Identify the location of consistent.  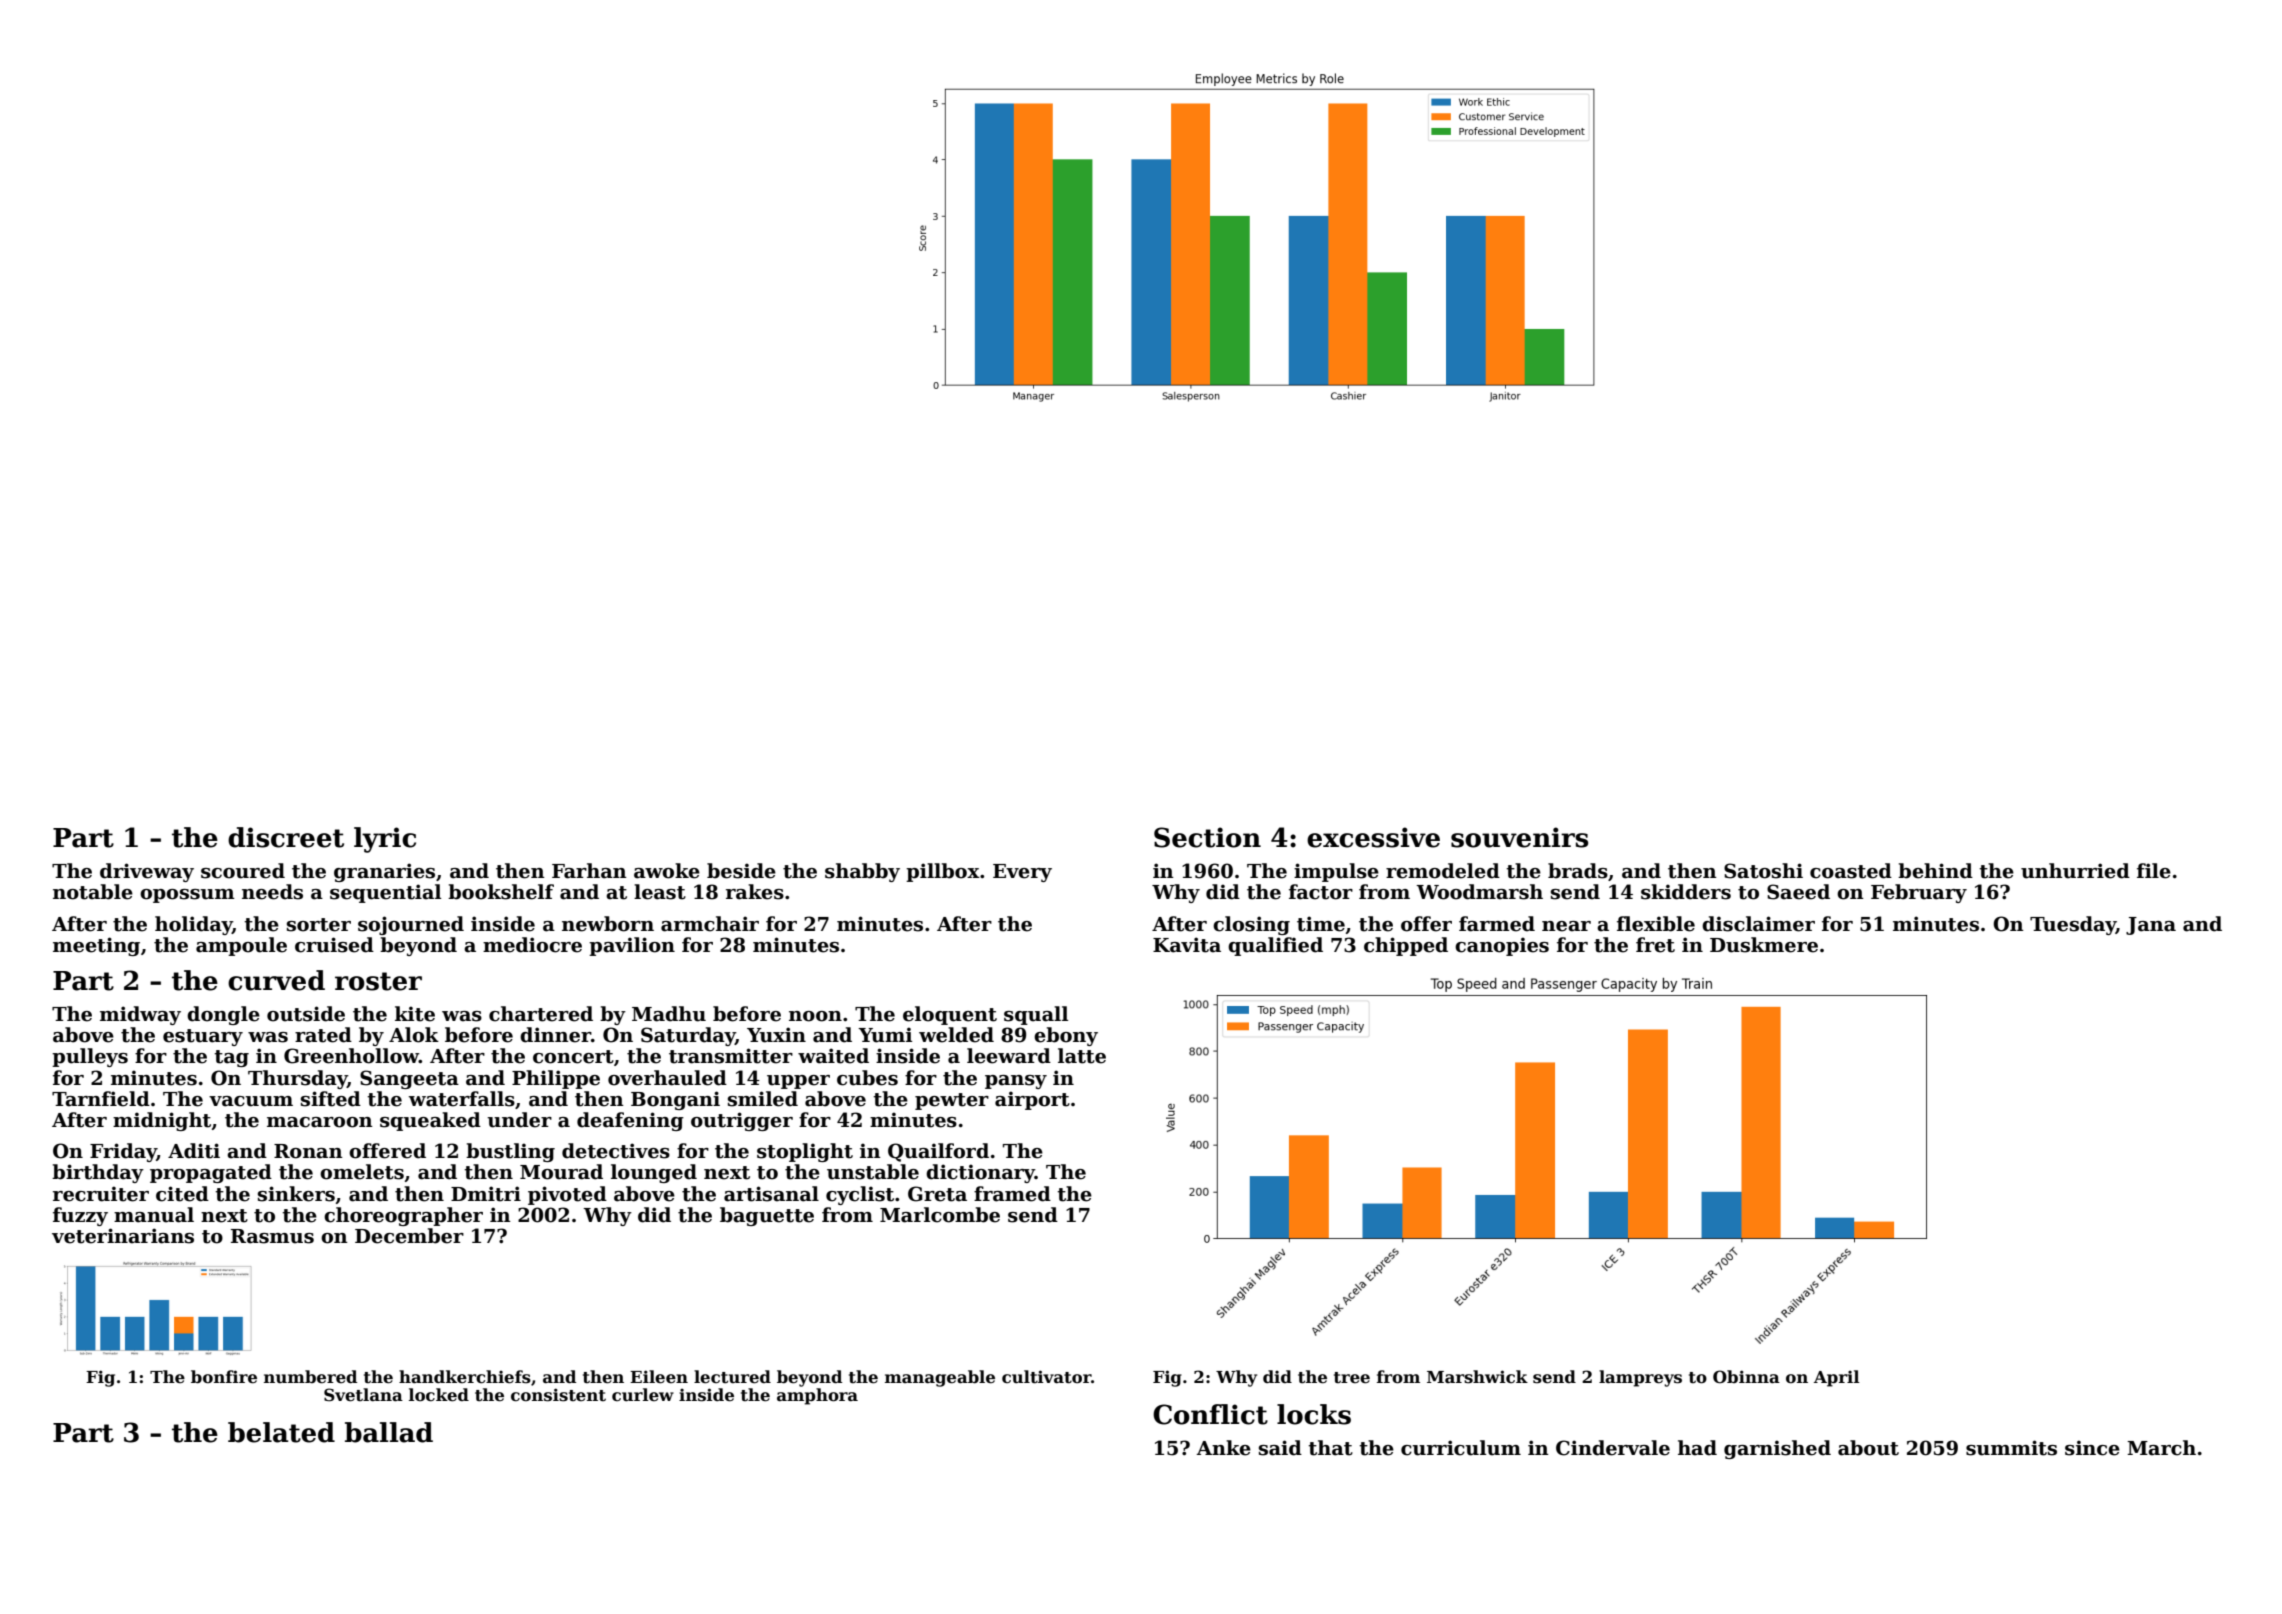
(558, 1395).
